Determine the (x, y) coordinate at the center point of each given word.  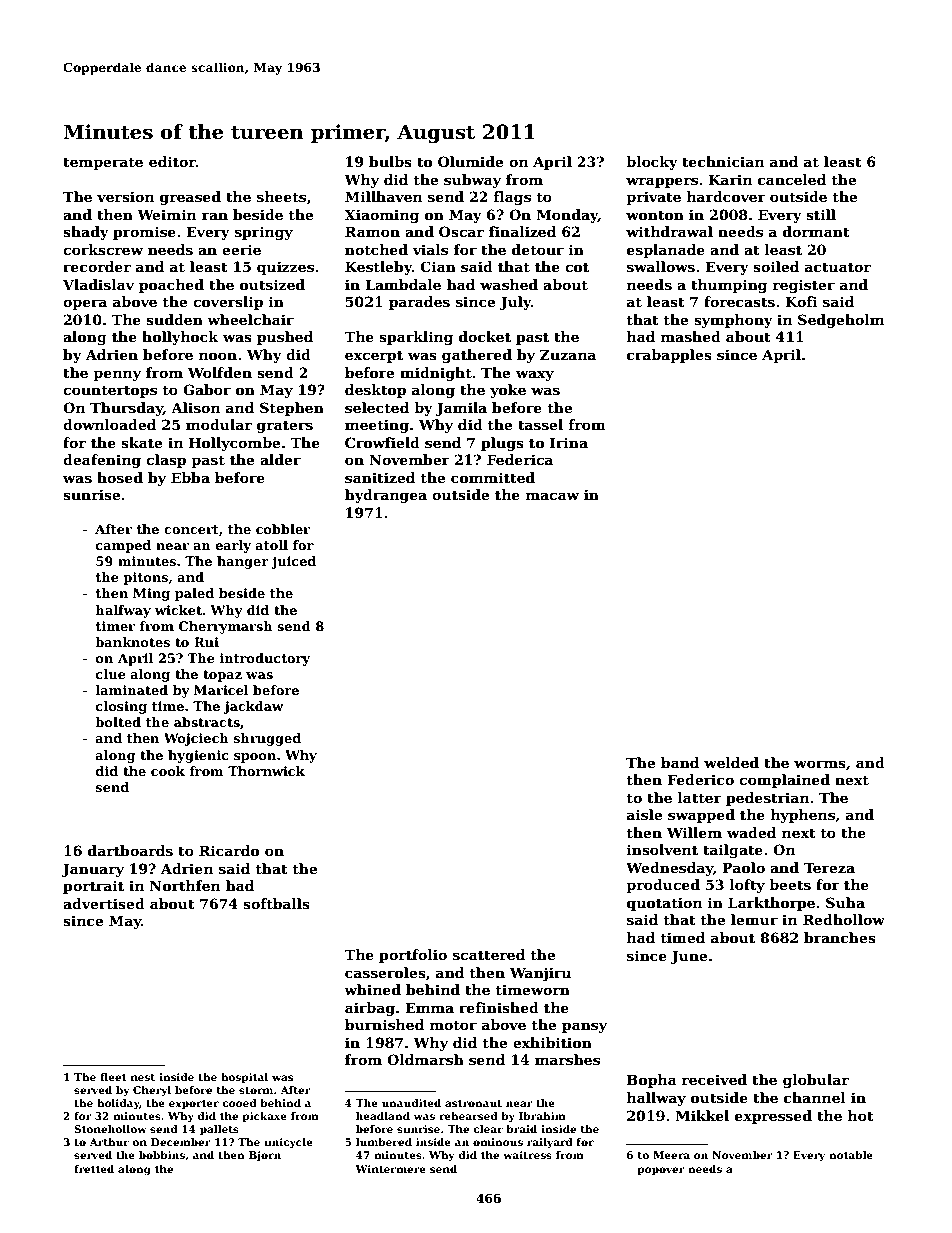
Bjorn (265, 1156)
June (689, 957)
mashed (691, 336)
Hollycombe (234, 444)
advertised (104, 903)
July (515, 303)
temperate (103, 163)
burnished (384, 1024)
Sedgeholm (841, 321)
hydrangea (386, 496)
